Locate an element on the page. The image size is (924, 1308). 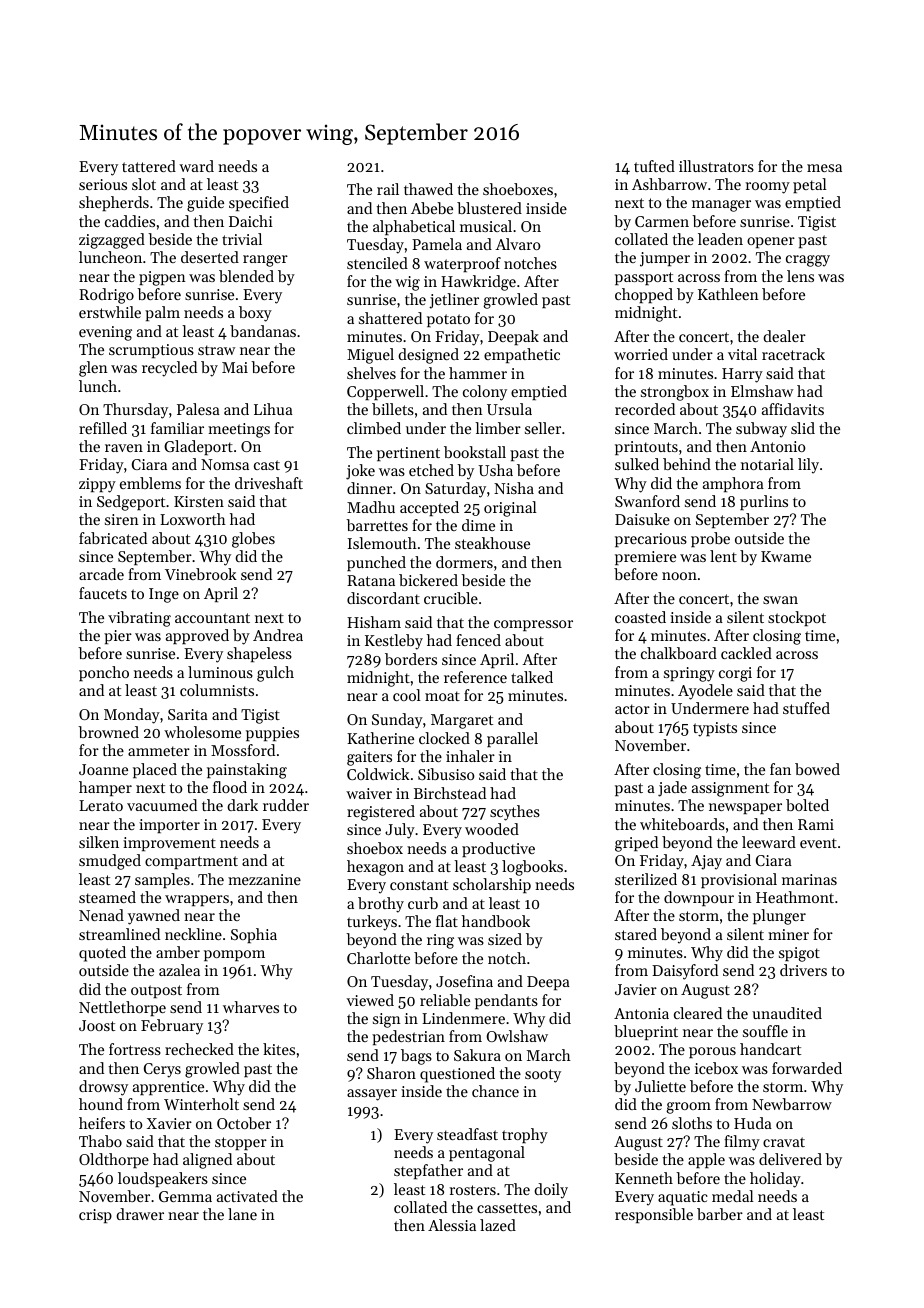
July is located at coordinates (400, 831).
